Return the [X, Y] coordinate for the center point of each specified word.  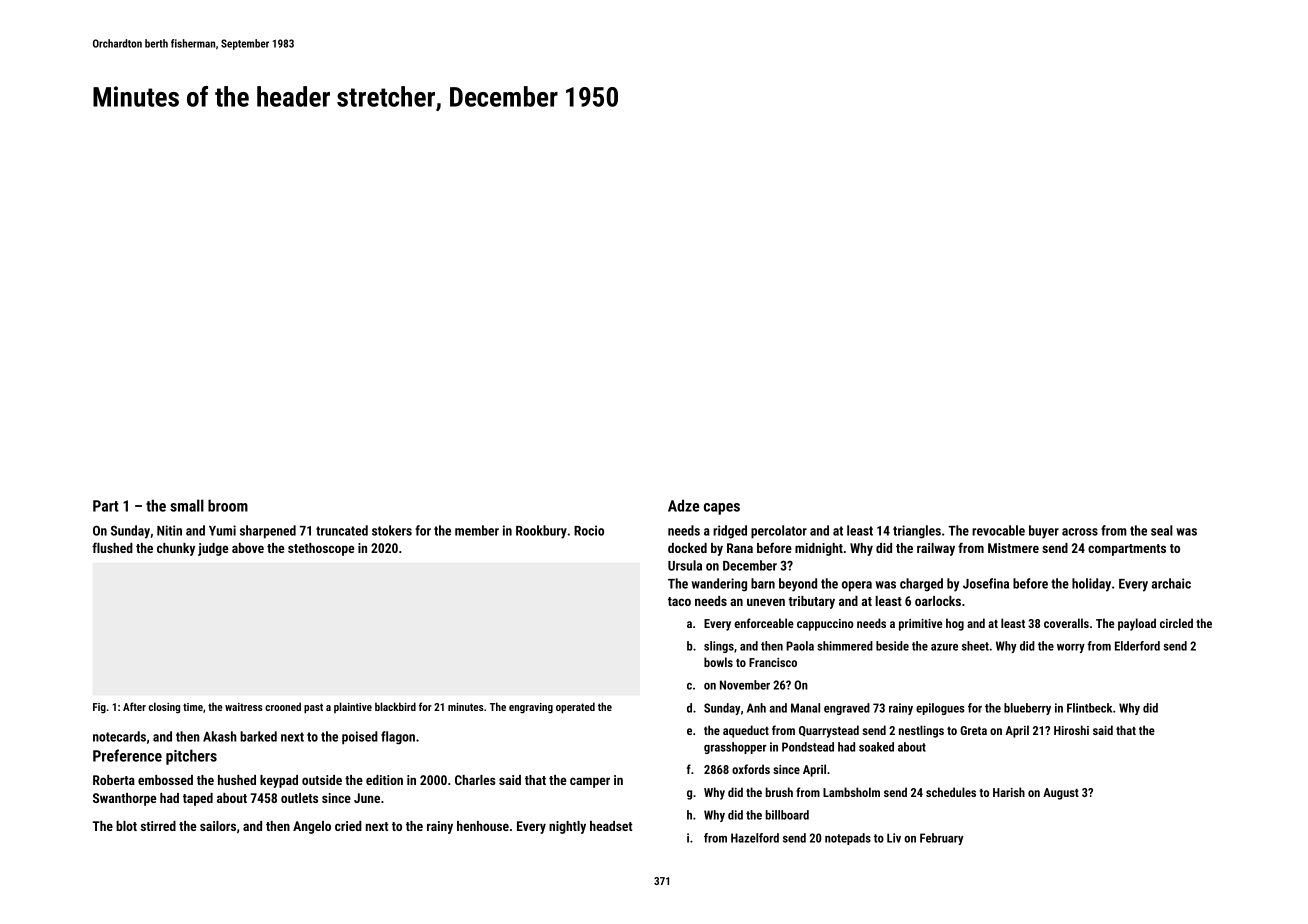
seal [1162, 530]
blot [126, 826]
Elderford [1137, 646]
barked [258, 736]
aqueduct [746, 731]
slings [719, 647]
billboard [787, 815]
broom [228, 505]
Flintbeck [1089, 708]
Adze [683, 505]
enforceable [764, 623]
